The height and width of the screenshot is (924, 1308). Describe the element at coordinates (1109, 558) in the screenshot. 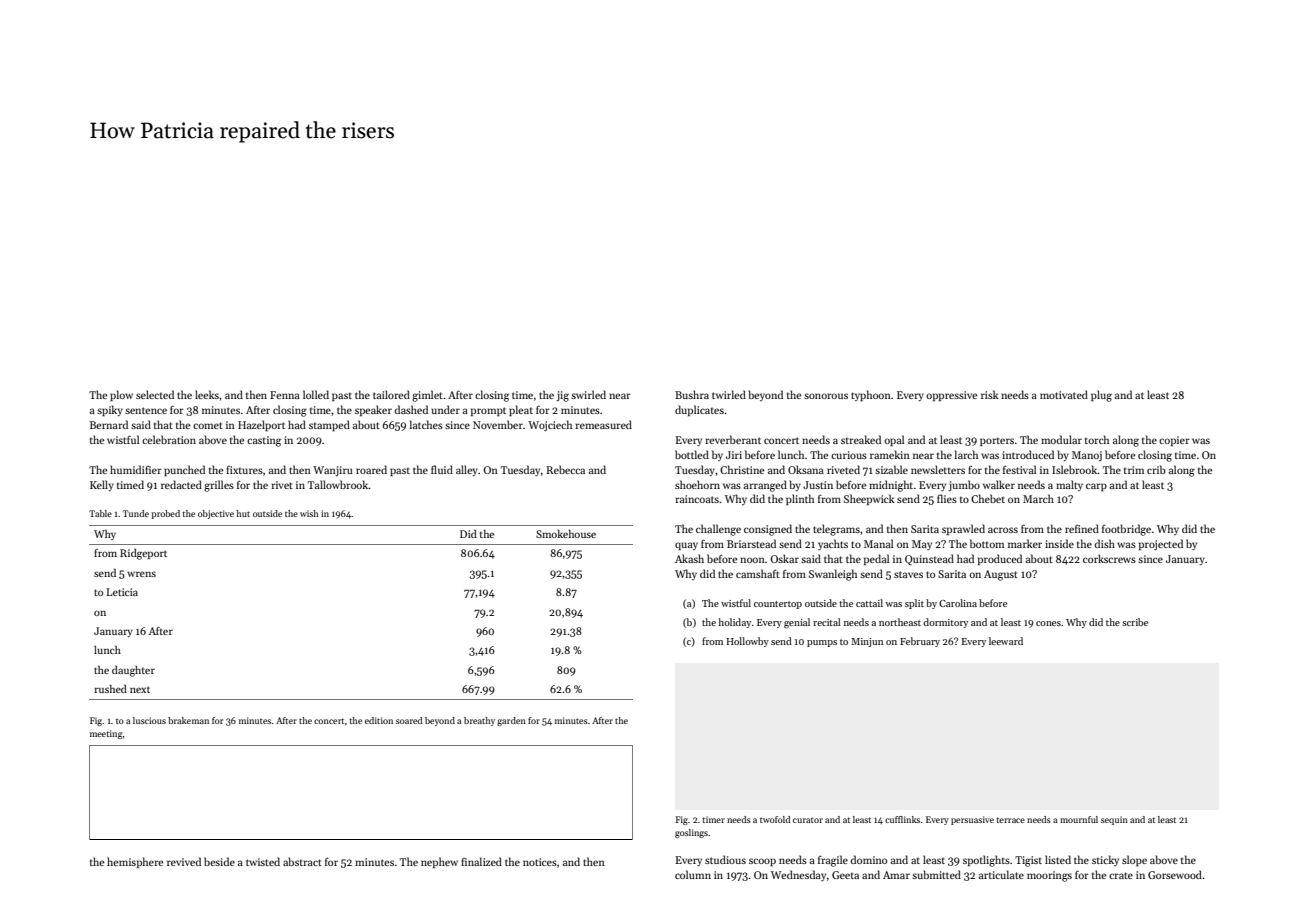

I see `corkscrews` at that location.
